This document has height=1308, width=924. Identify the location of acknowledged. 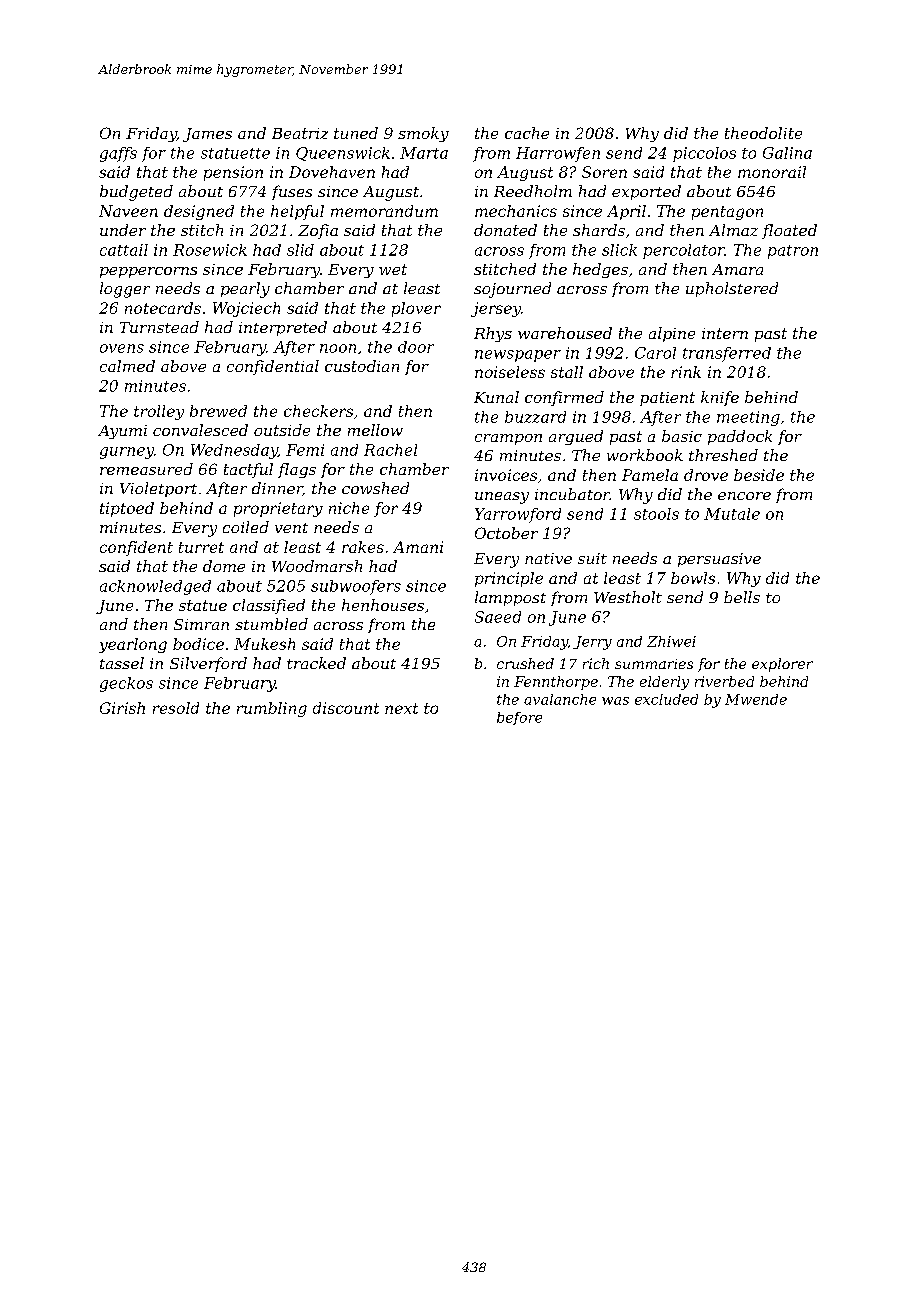
(155, 587).
